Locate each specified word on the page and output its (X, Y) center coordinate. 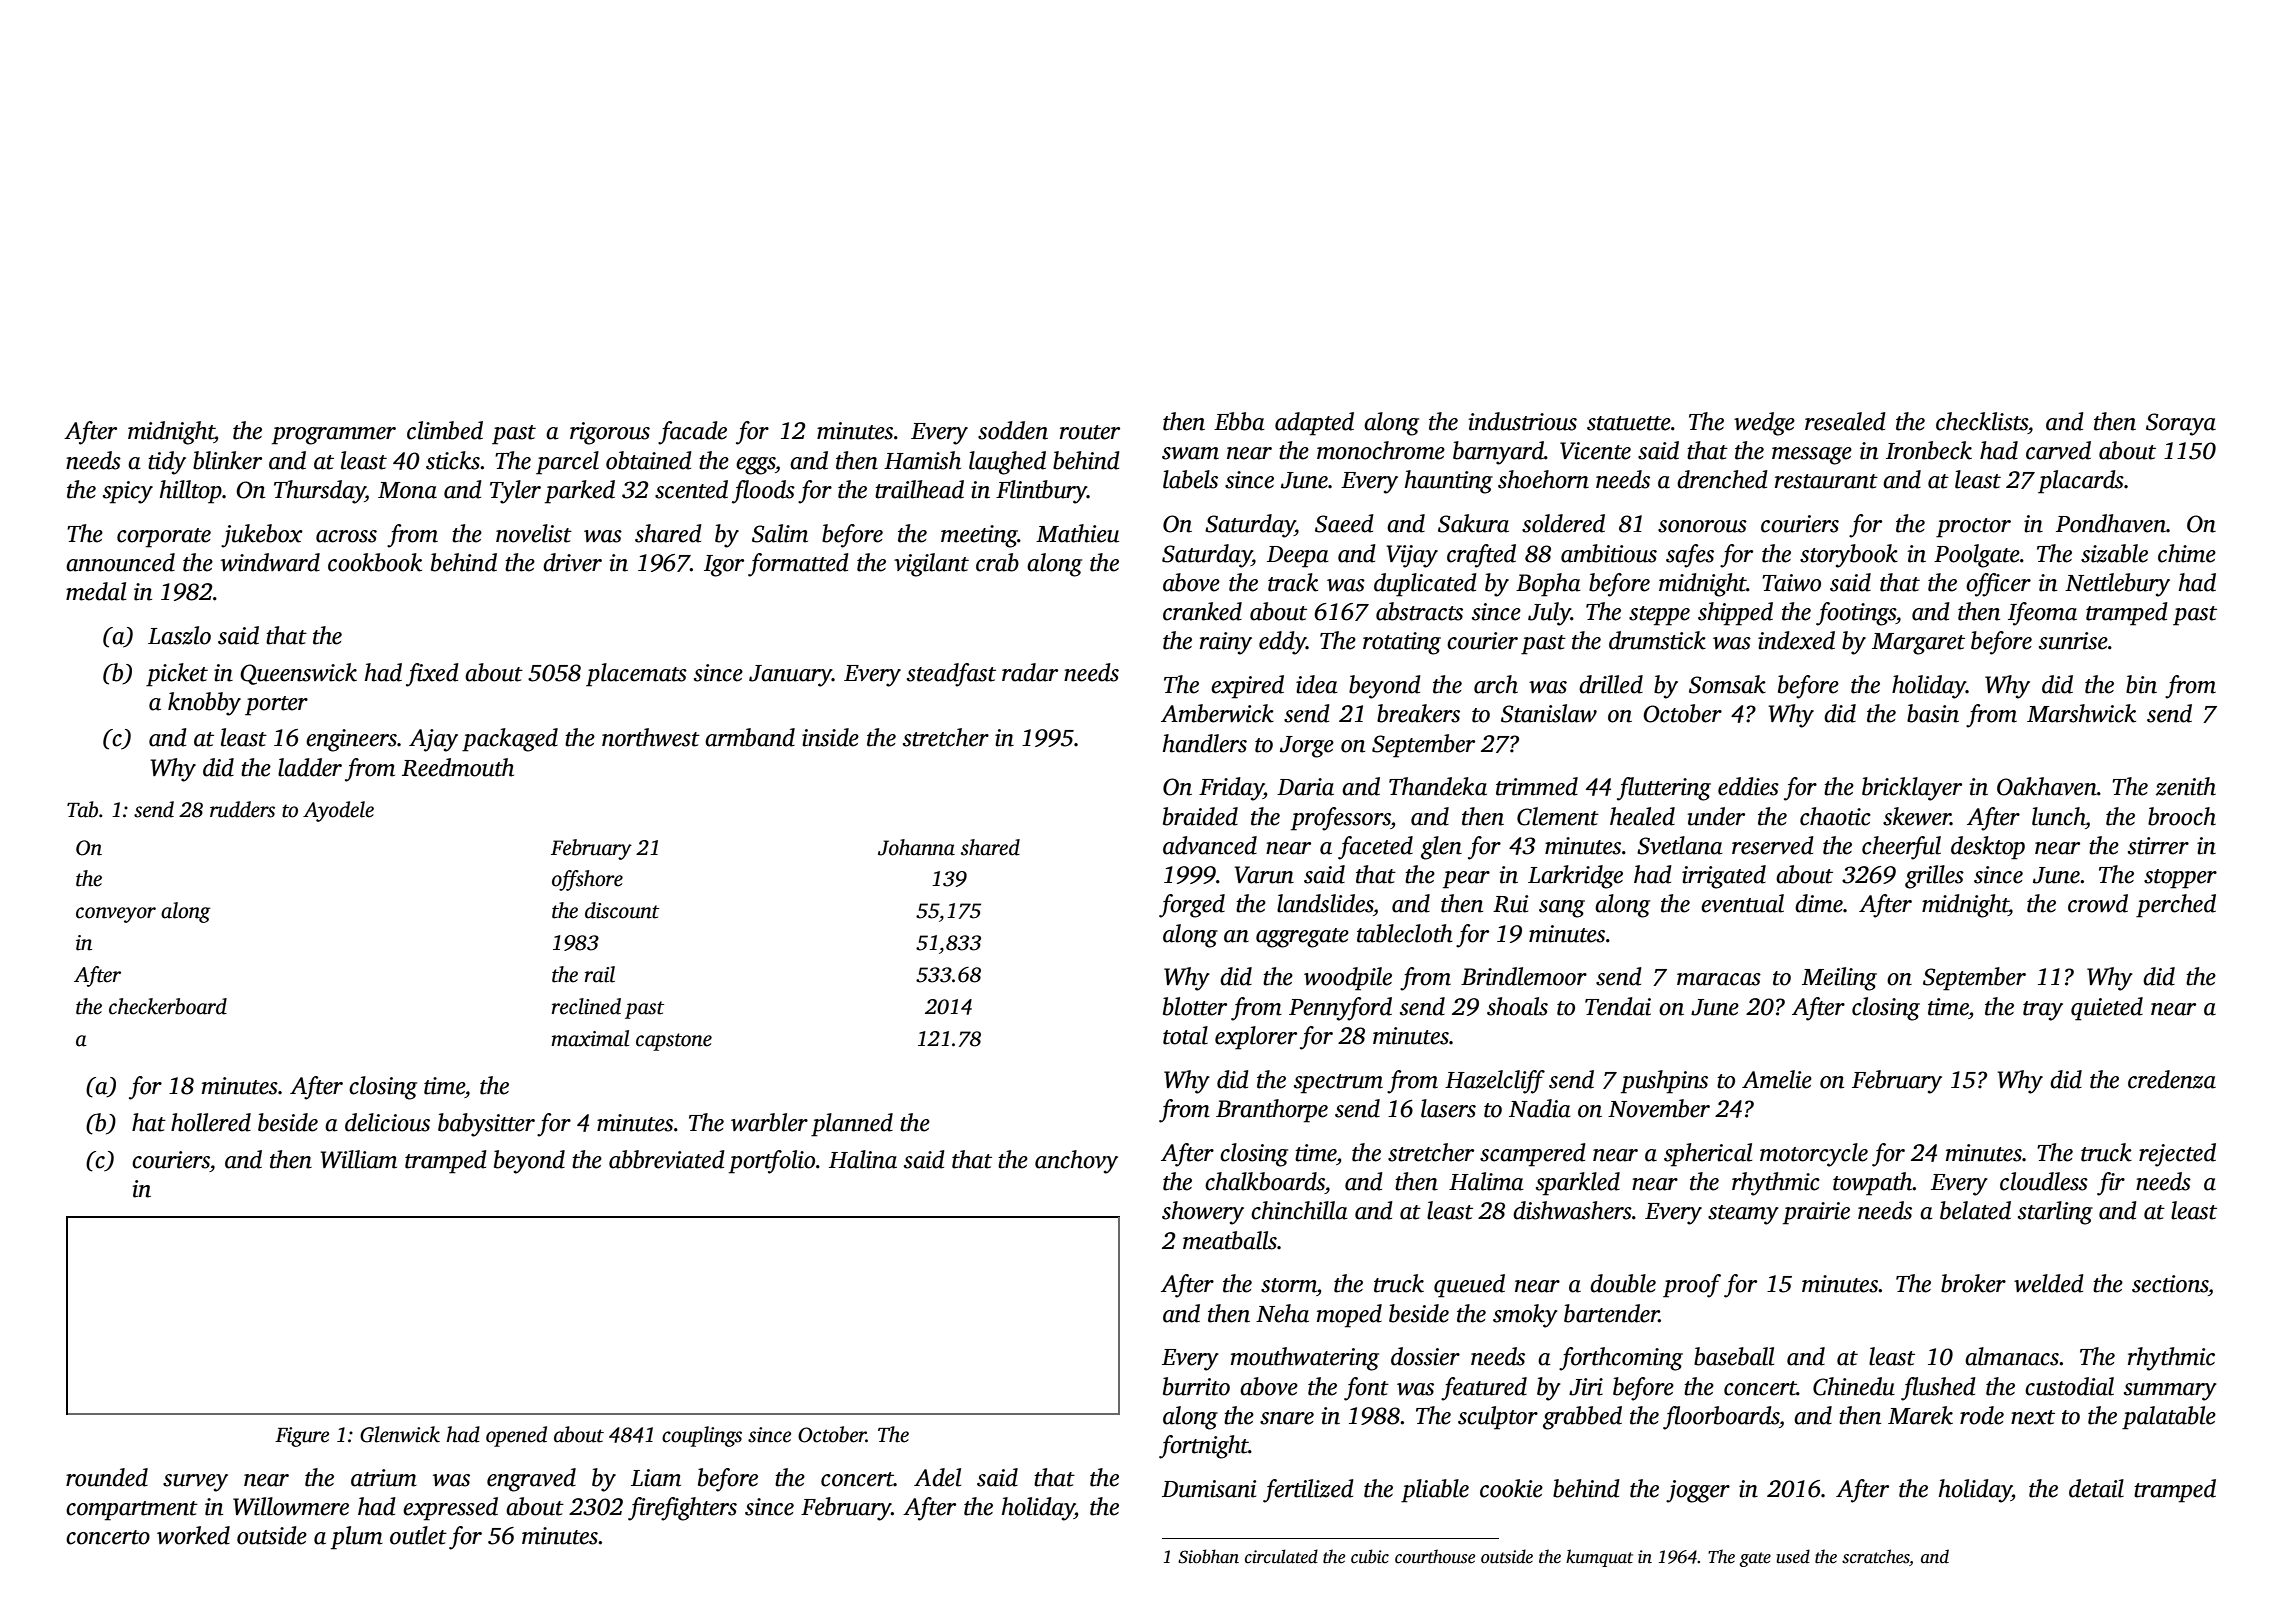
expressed (450, 1509)
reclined (586, 1006)
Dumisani (1209, 1489)
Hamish (922, 460)
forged (1192, 906)
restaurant (1826, 481)
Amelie (1777, 1079)
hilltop (191, 492)
